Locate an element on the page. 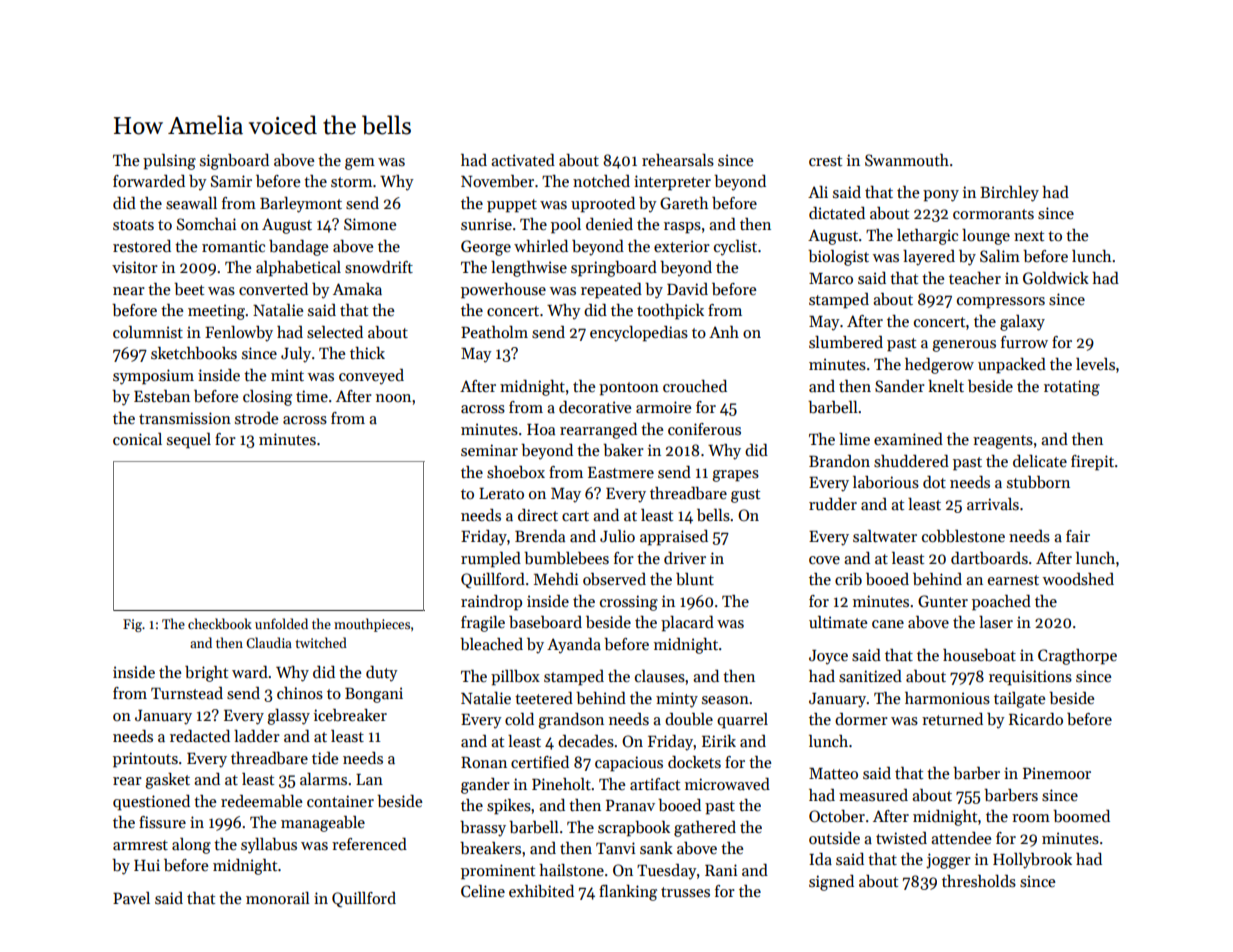  duty is located at coordinates (382, 674).
